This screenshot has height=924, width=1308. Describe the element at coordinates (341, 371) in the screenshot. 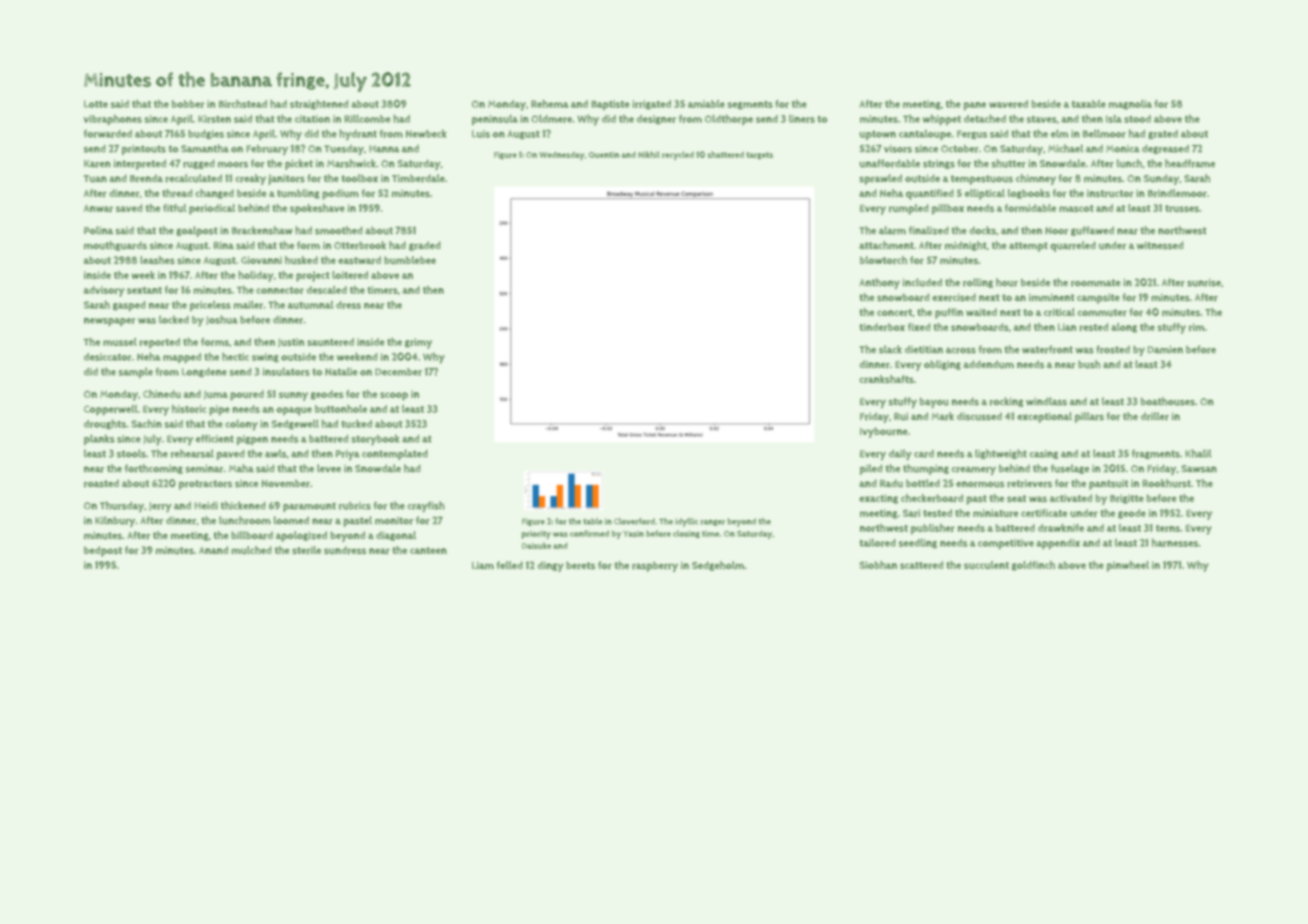

I see `Natalie` at that location.
